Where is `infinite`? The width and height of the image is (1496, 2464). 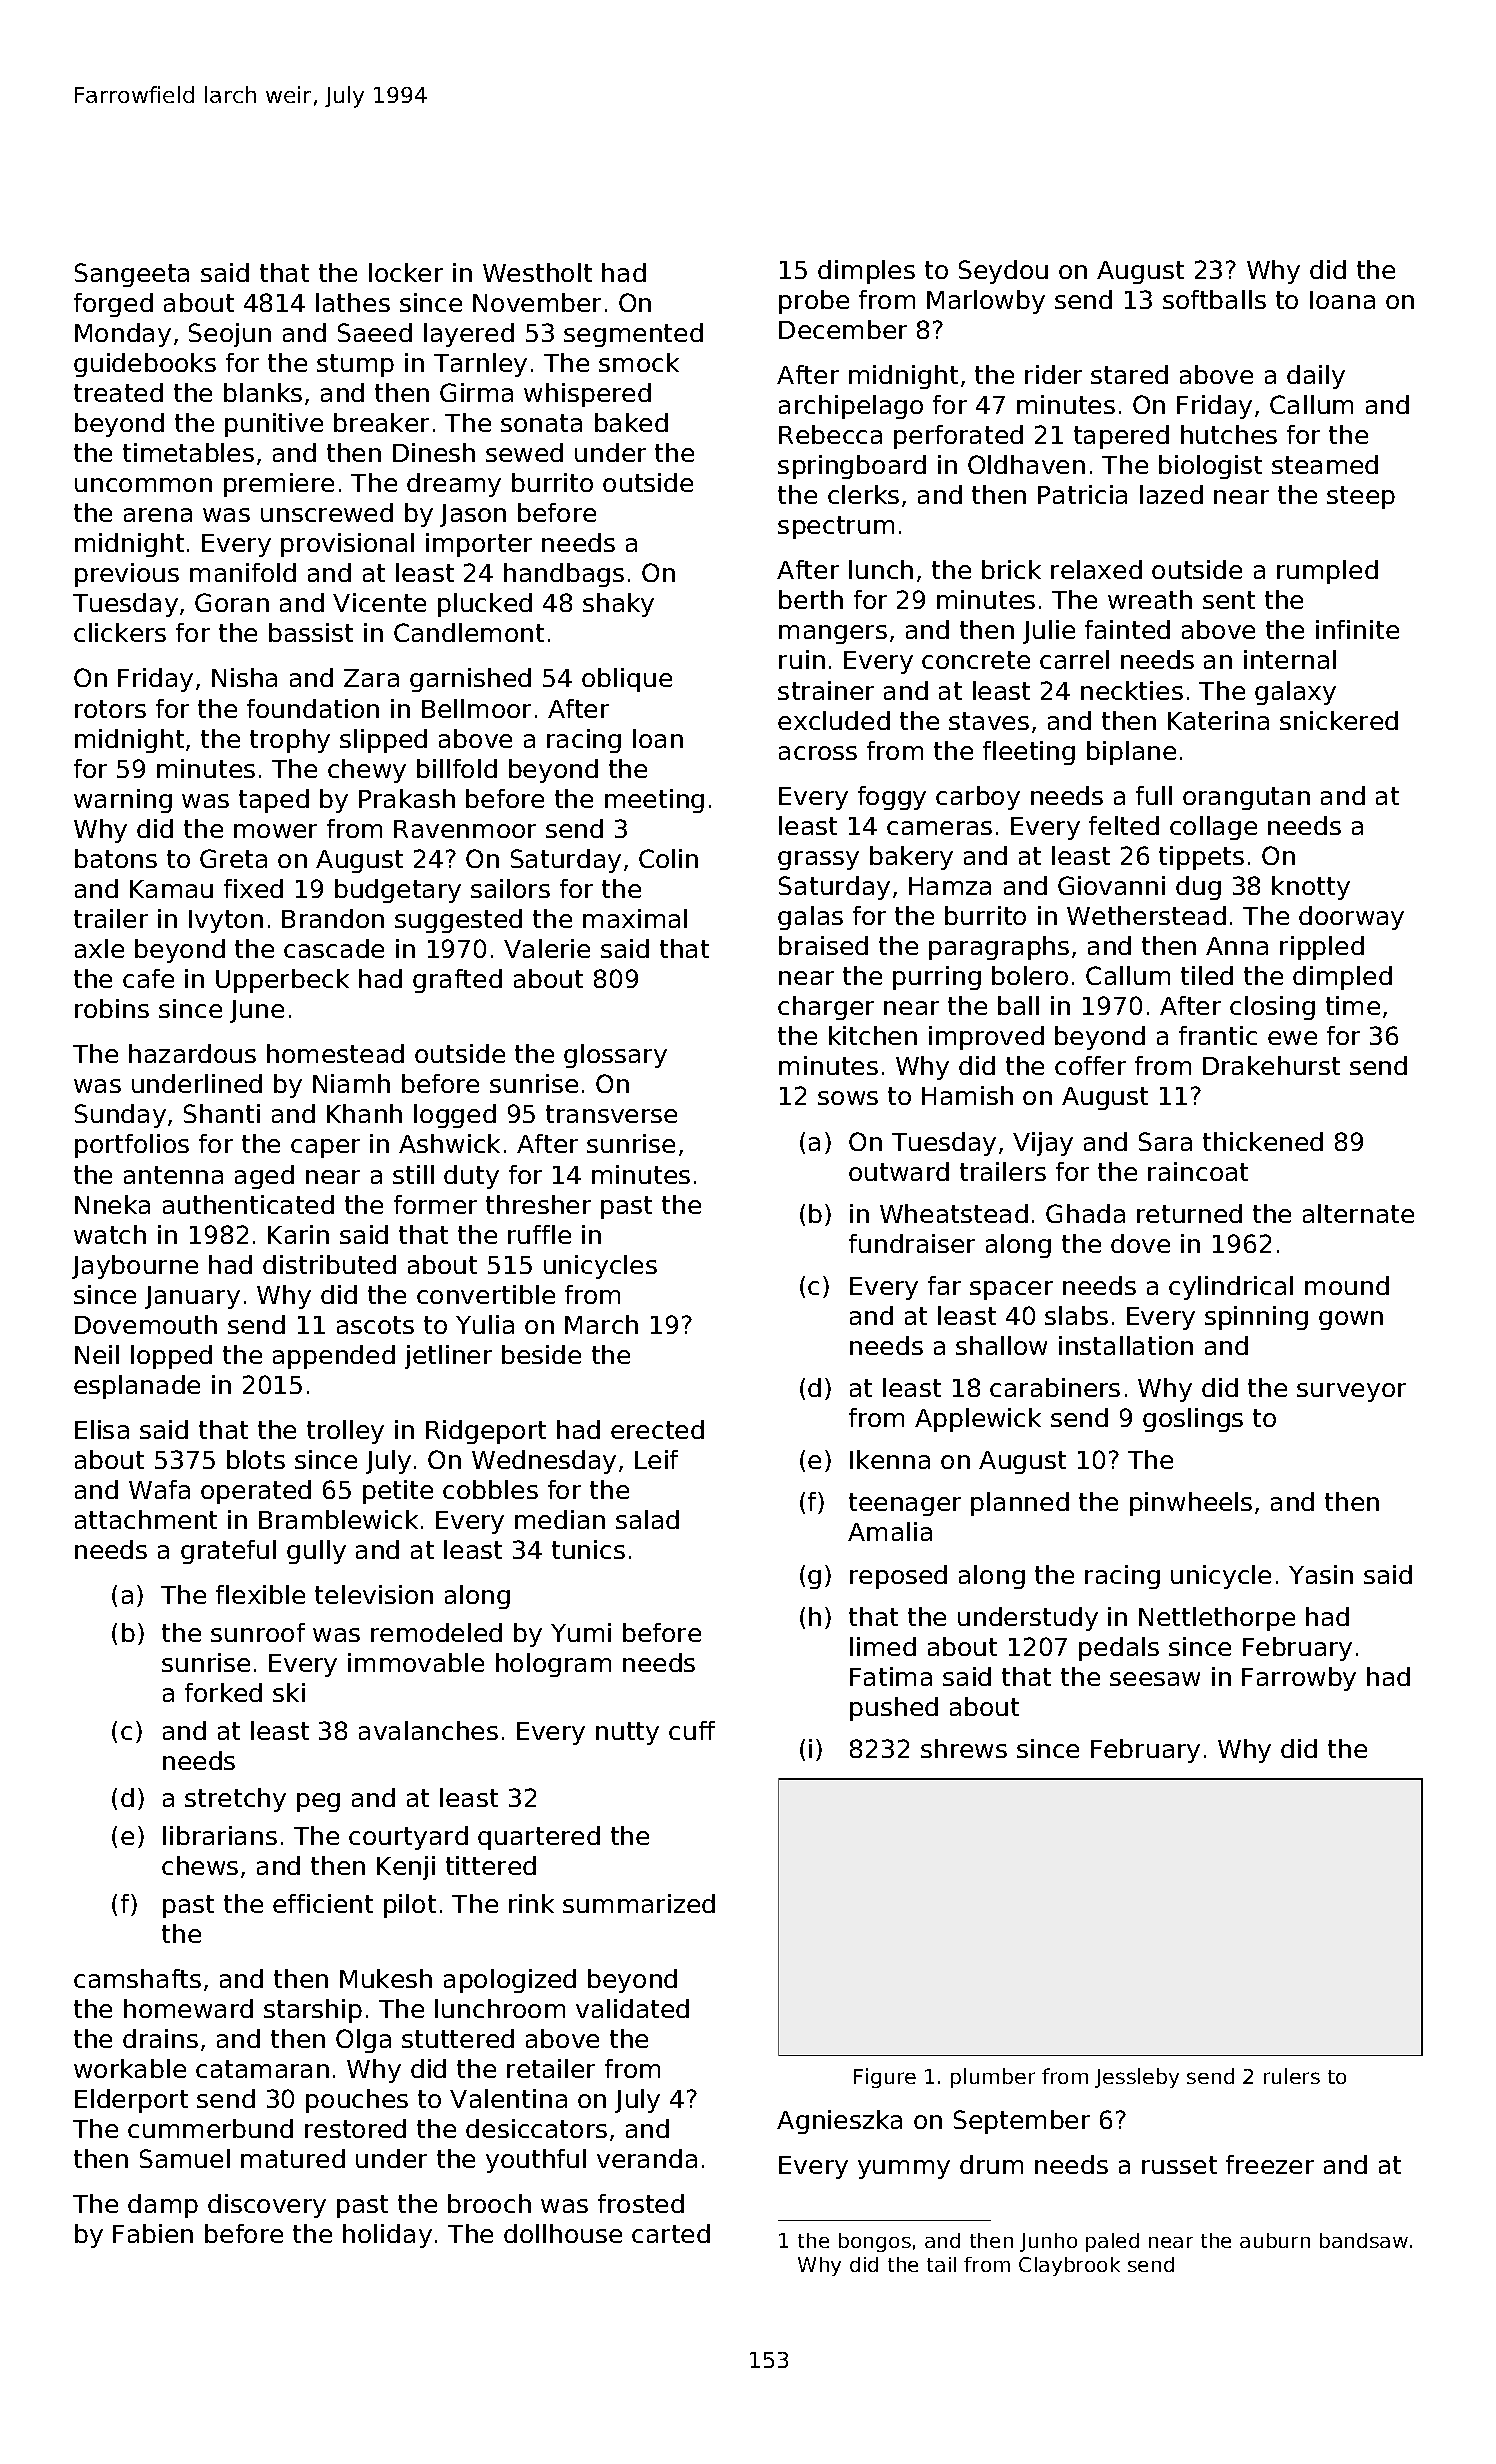
infinite is located at coordinates (1357, 629).
